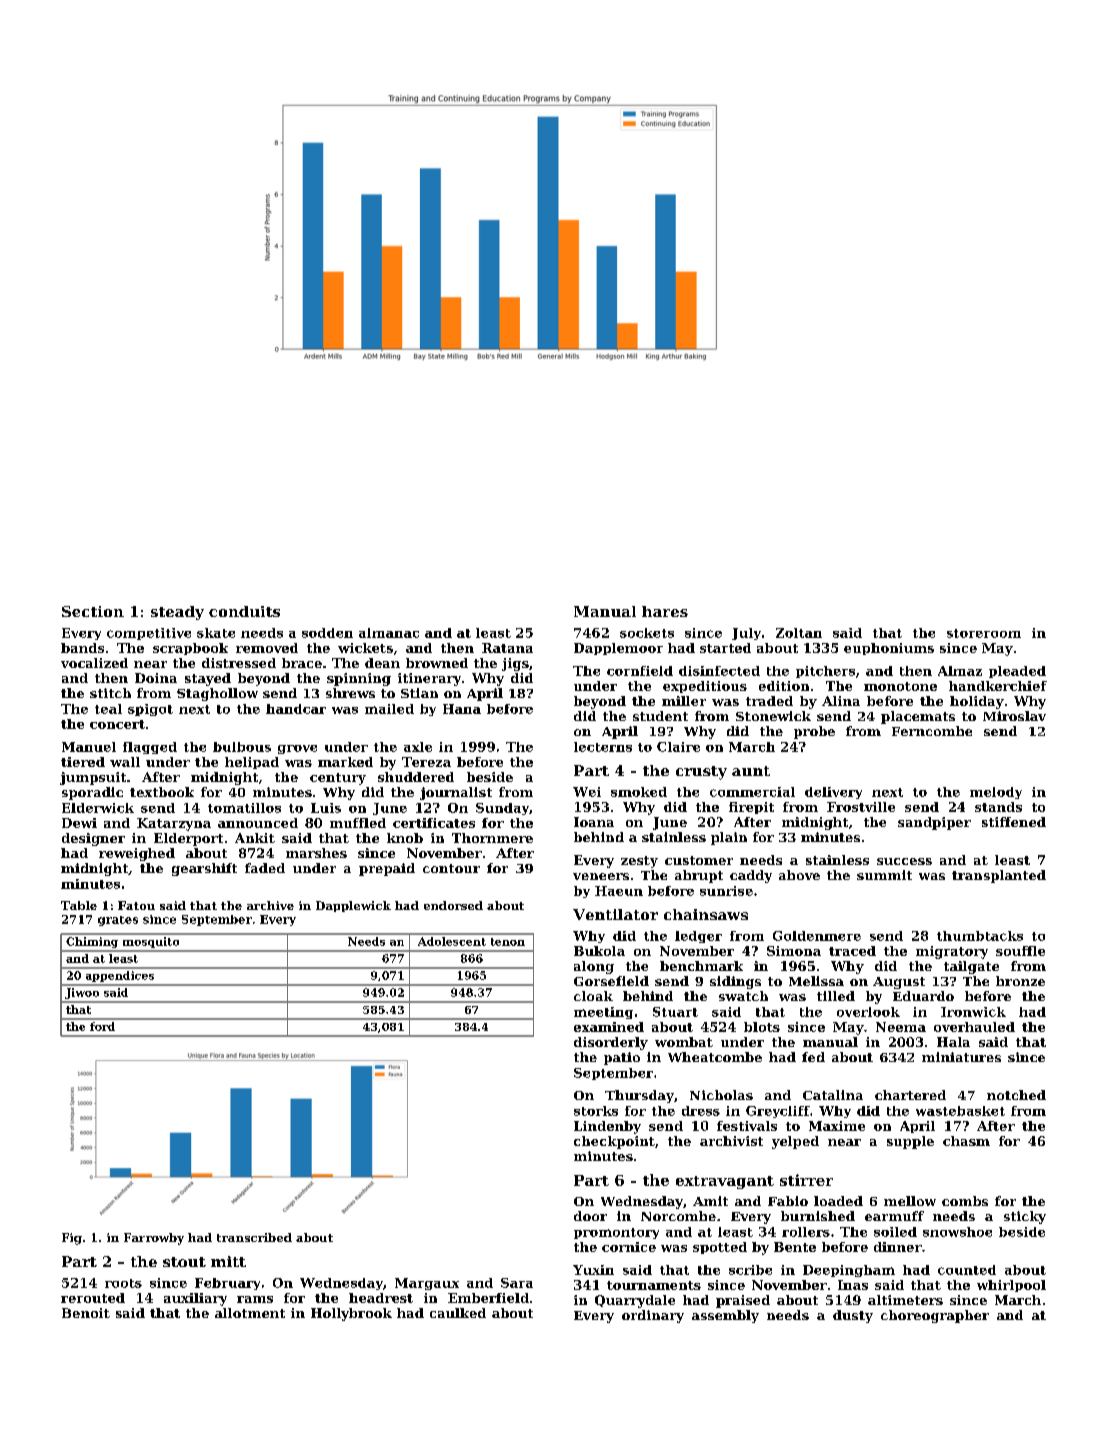 This screenshot has width=1107, height=1433. I want to click on storeroom, so click(984, 633).
